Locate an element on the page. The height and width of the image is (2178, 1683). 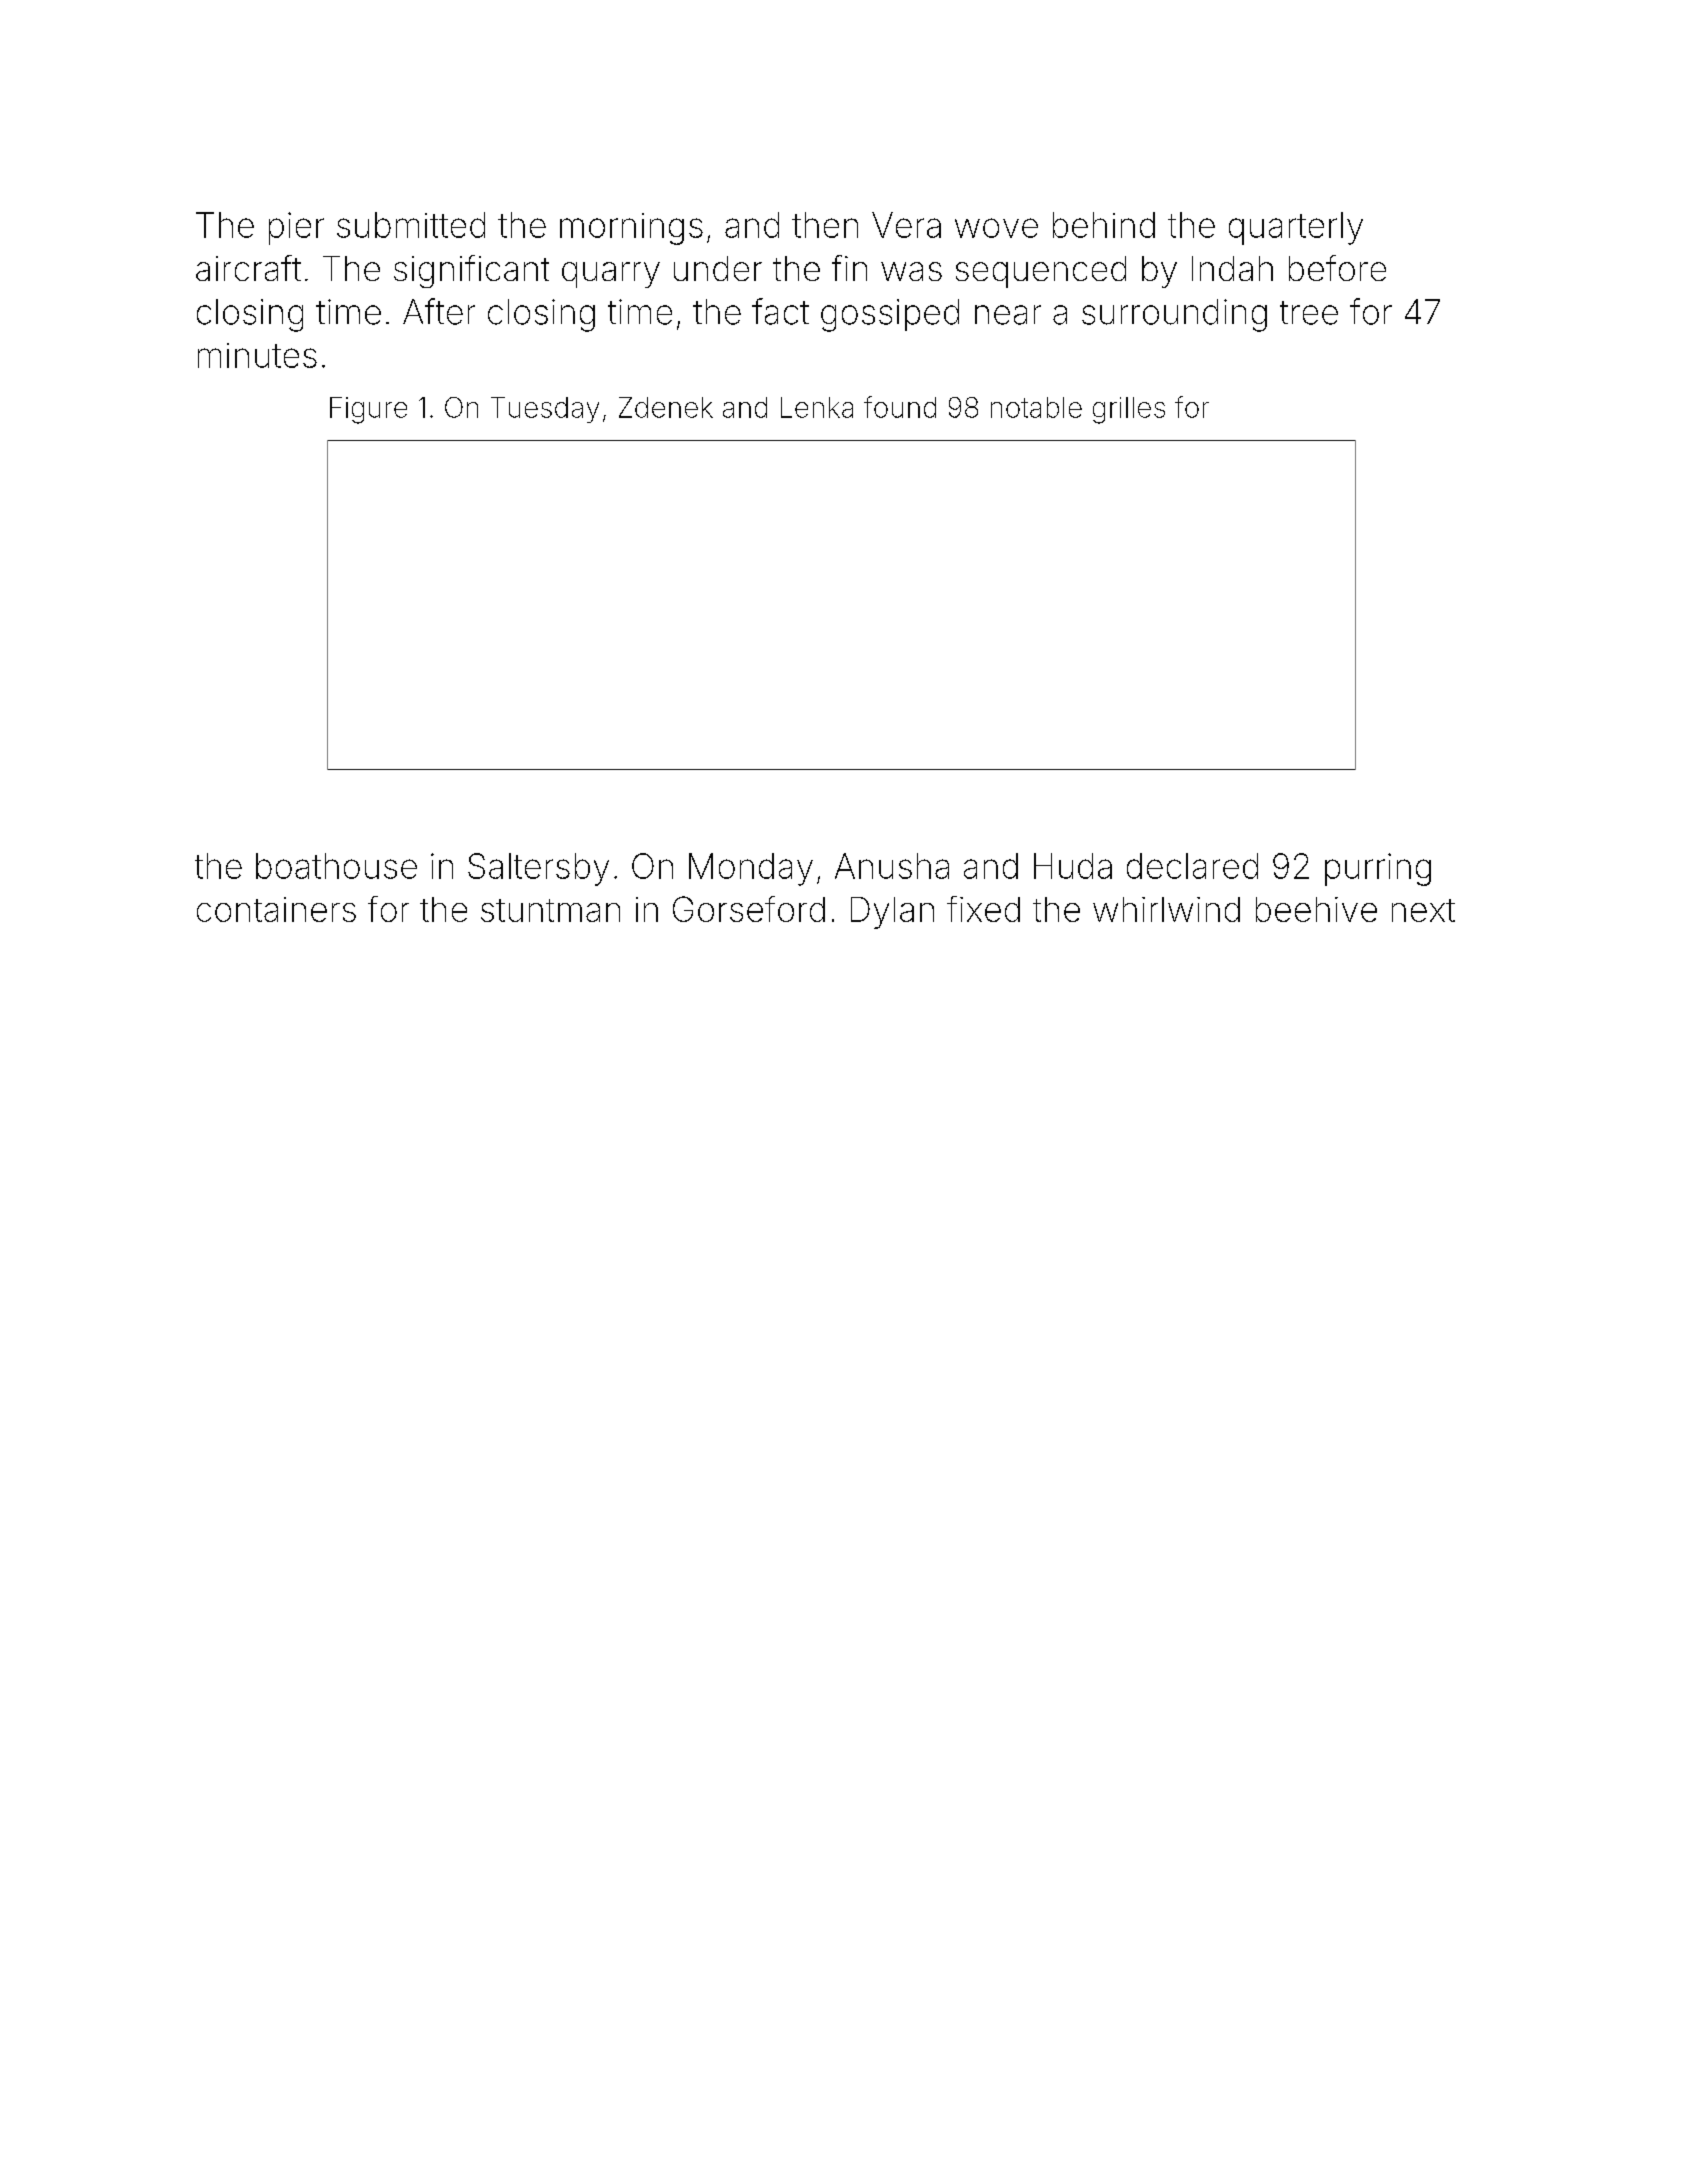
behind is located at coordinates (1104, 225).
